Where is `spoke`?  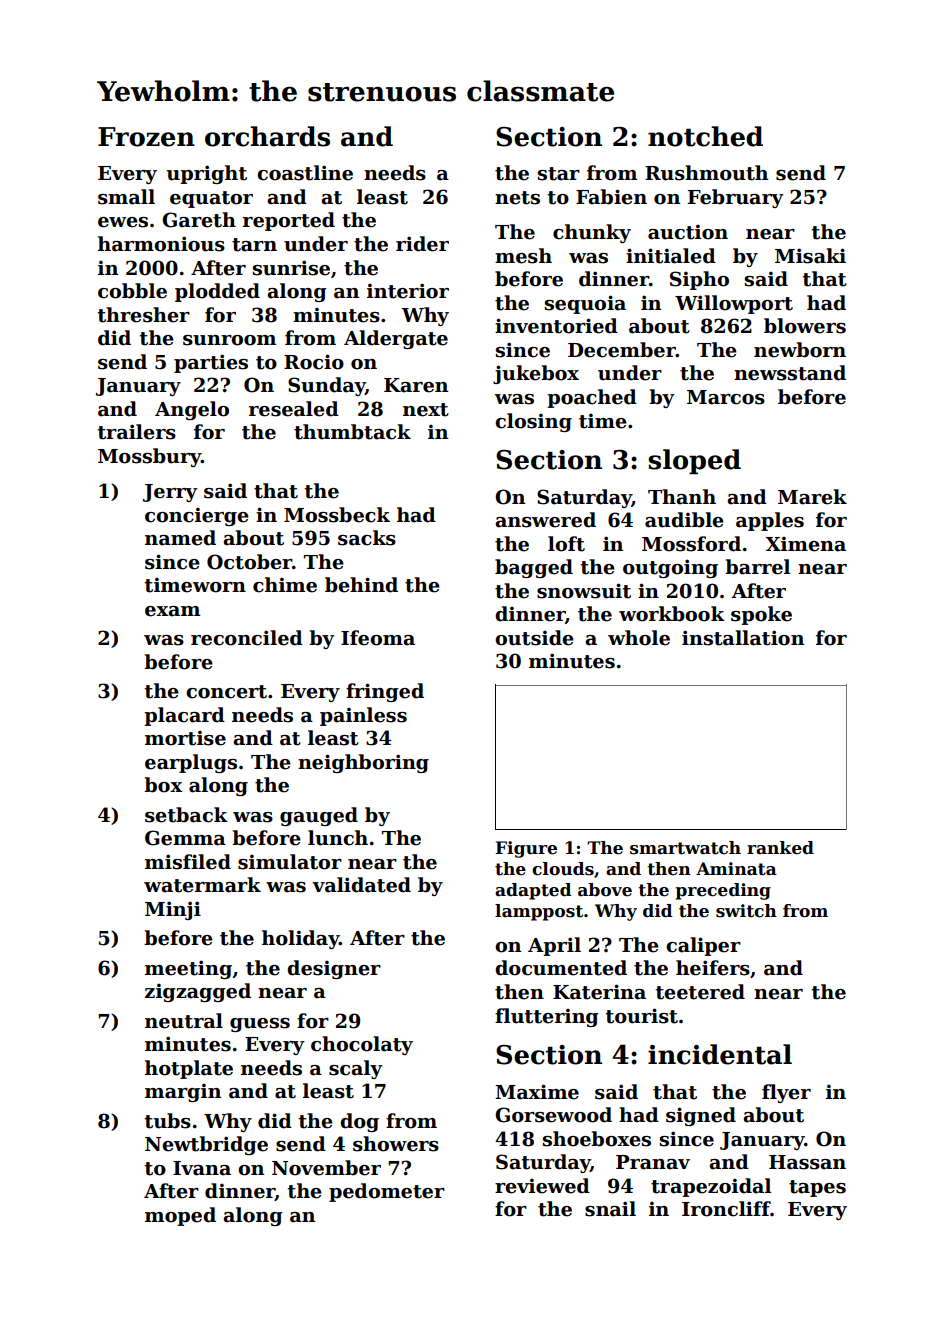
spoke is located at coordinates (761, 615).
